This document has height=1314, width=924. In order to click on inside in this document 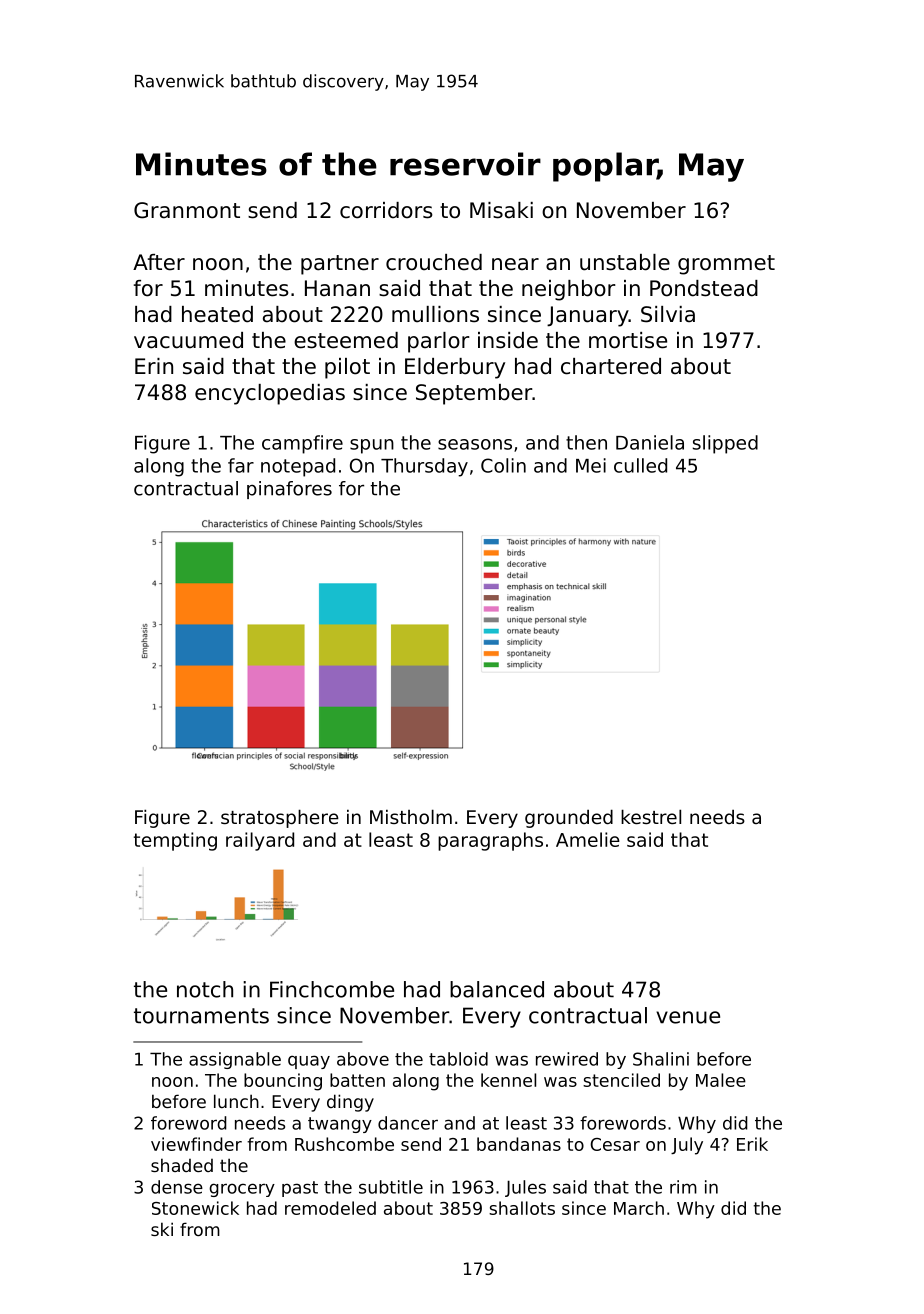, I will do `click(508, 340)`.
